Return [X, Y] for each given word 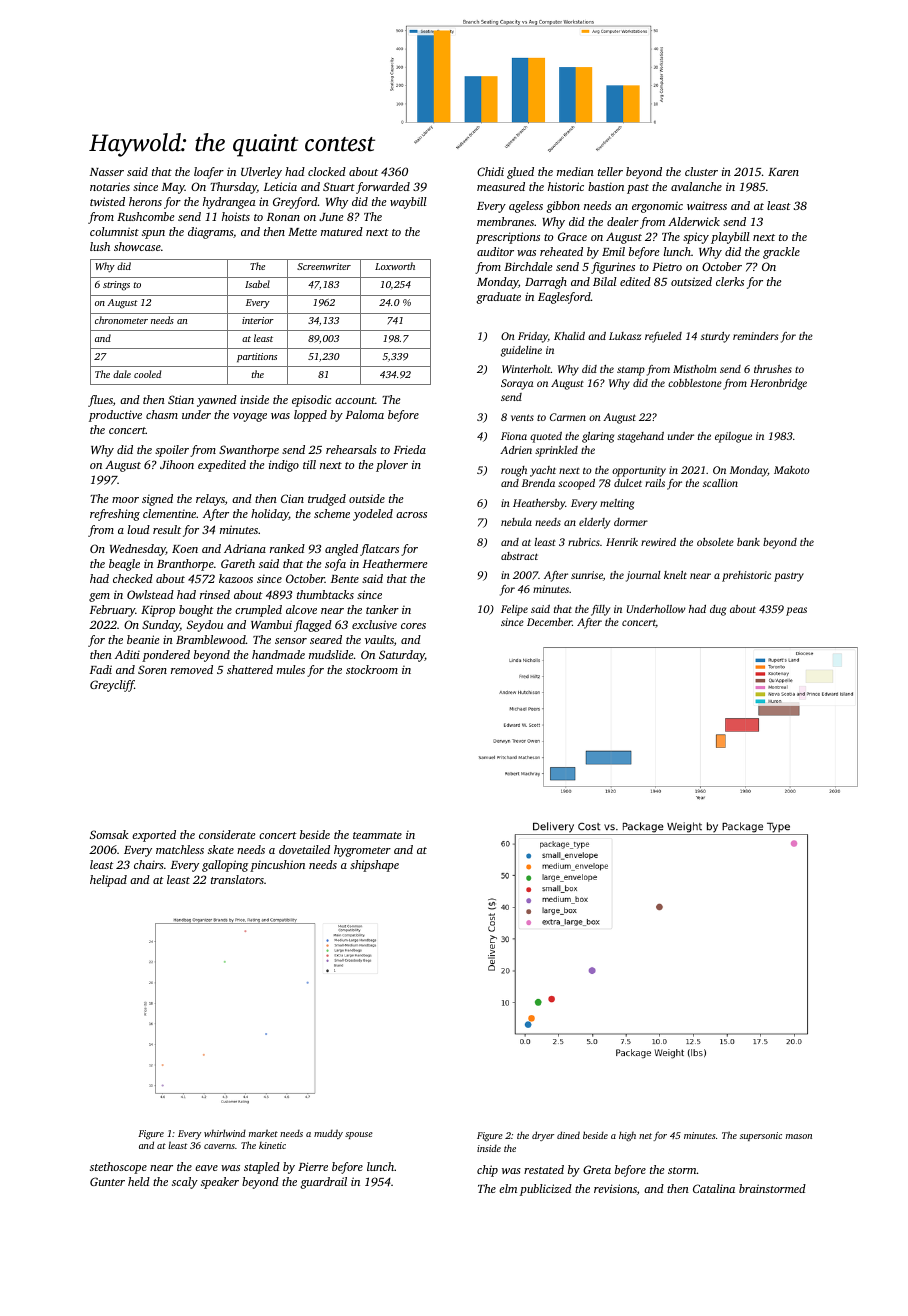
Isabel [257, 284]
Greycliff [112, 686]
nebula [516, 522]
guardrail [324, 1183]
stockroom [372, 669]
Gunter [107, 1181]
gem [99, 597]
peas [796, 611]
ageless [526, 207]
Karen [783, 172]
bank [748, 542]
